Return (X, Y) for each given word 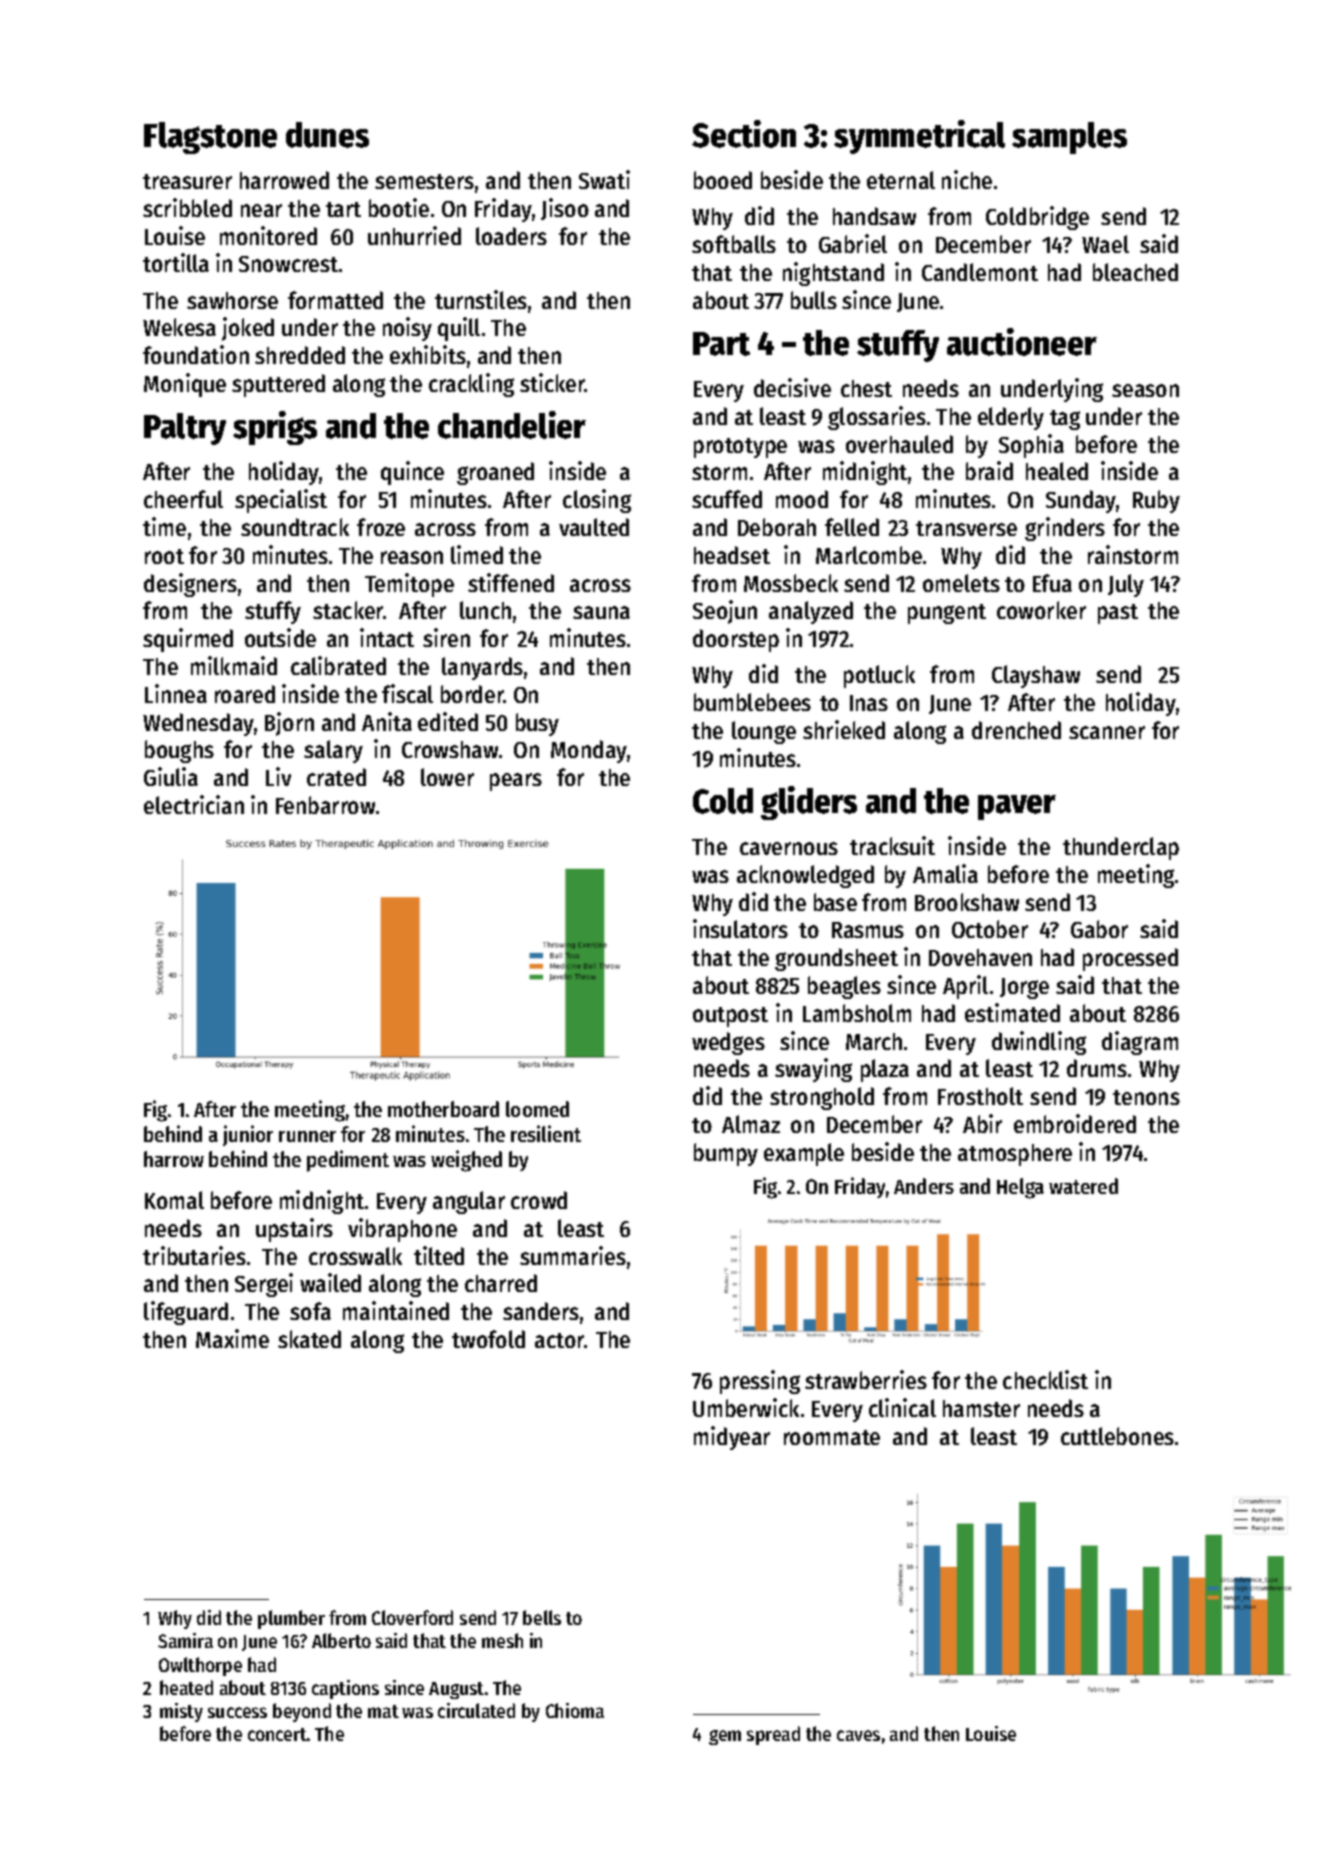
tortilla (176, 262)
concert (277, 1734)
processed (1130, 959)
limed (477, 554)
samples (1069, 138)
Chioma (575, 1710)
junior (248, 1135)
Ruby (1156, 501)
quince (412, 473)
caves (858, 1735)
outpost (730, 1017)
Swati (604, 179)
